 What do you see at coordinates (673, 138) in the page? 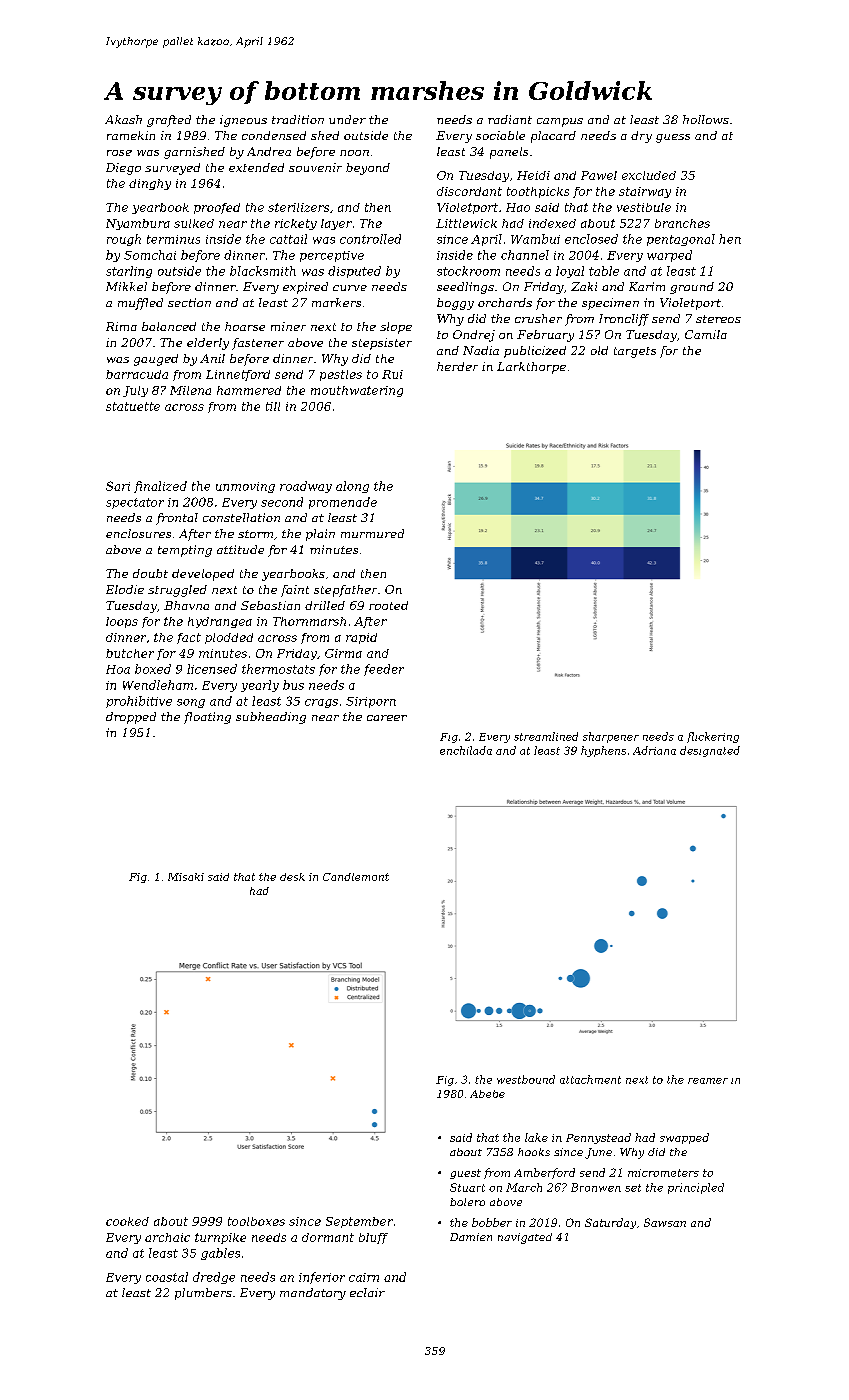
I see `guess` at bounding box center [673, 138].
